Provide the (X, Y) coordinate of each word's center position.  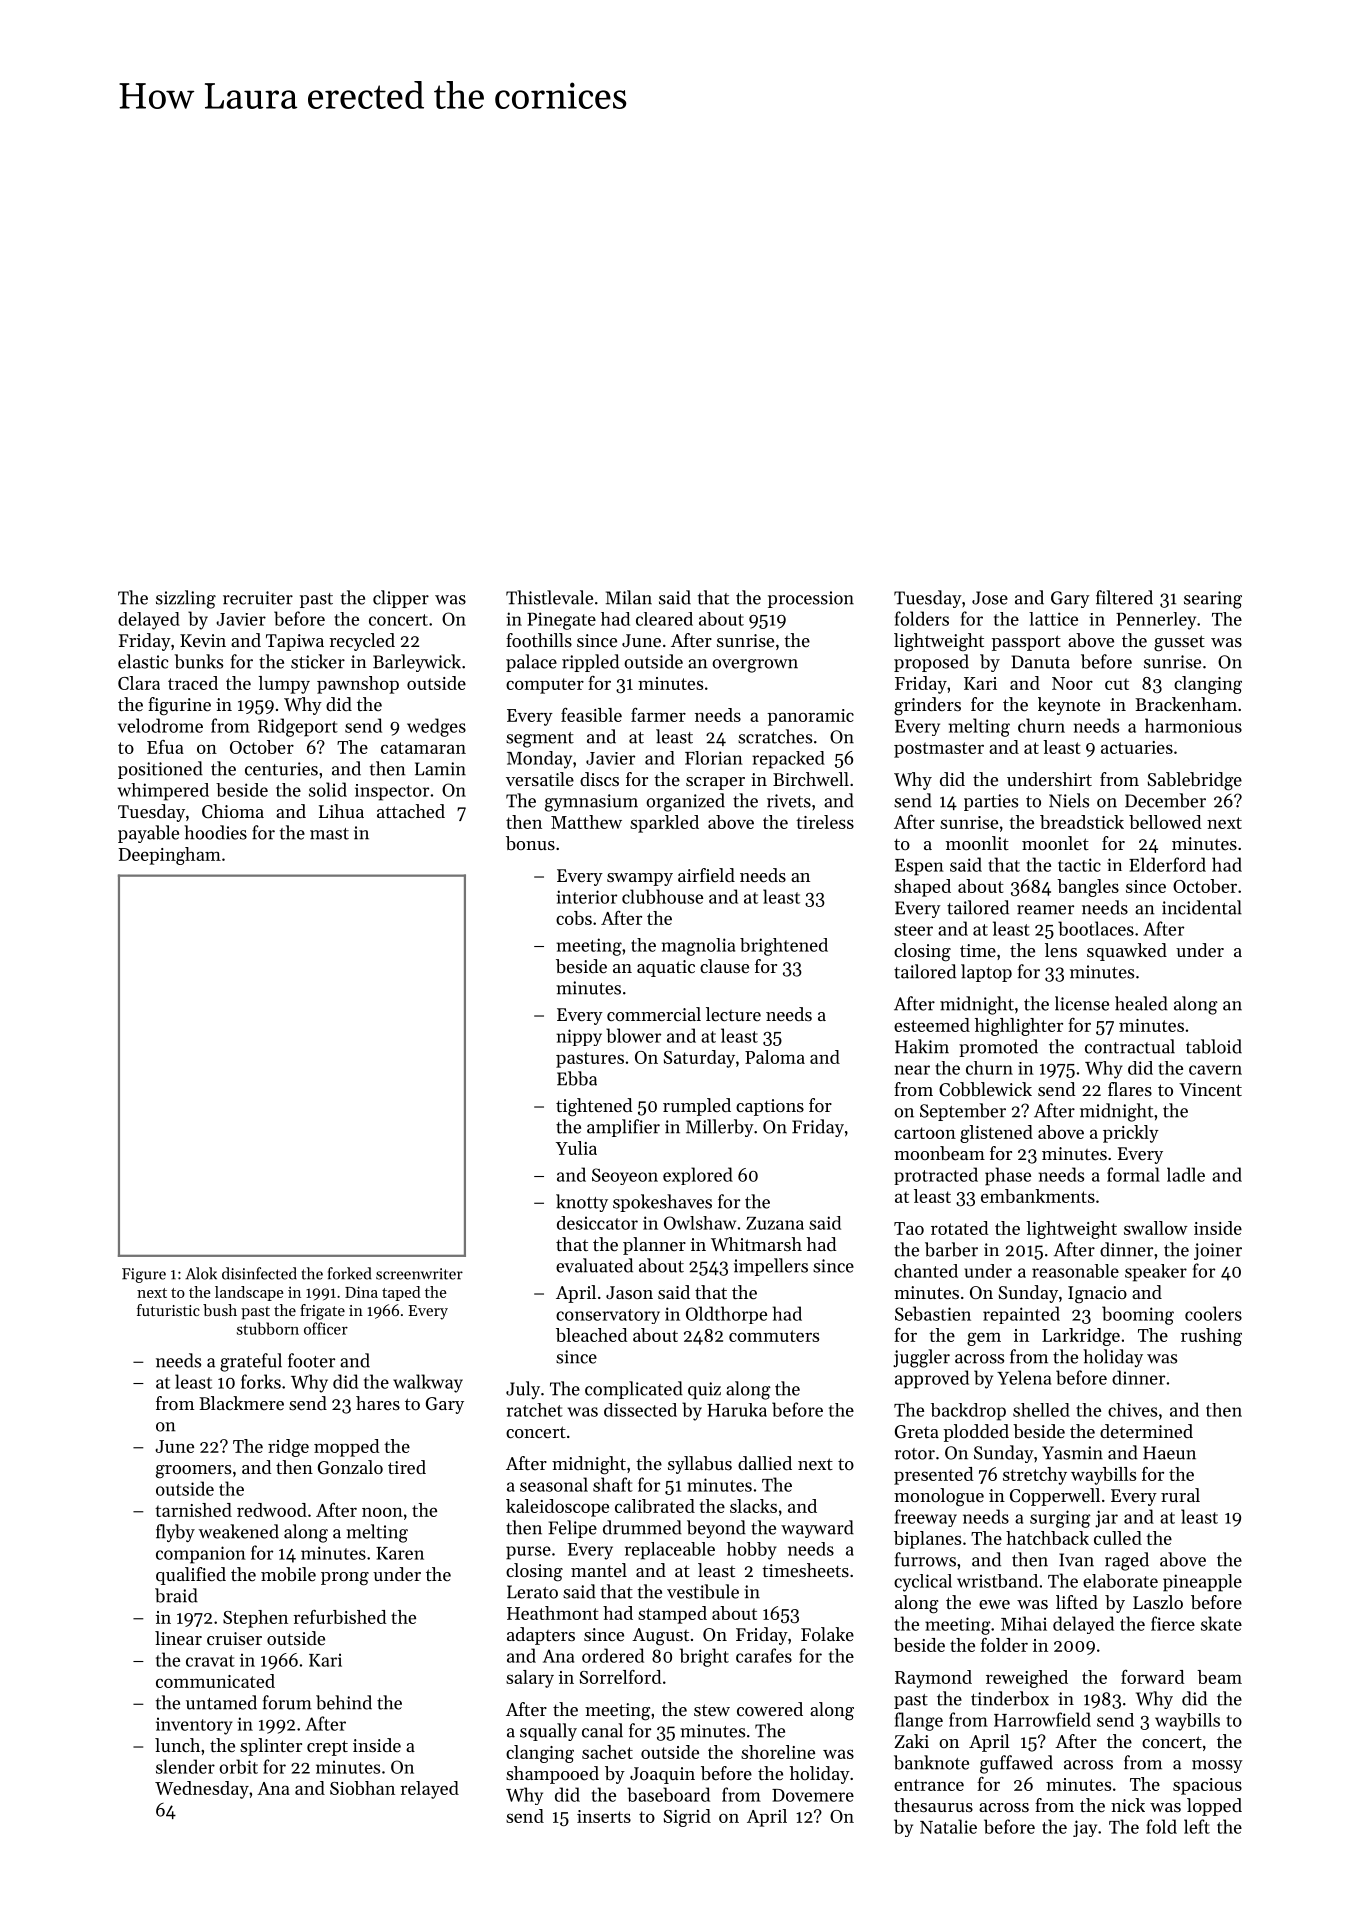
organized (685, 802)
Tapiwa (295, 642)
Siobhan (362, 1788)
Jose (990, 598)
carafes (764, 1655)
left (1197, 1826)
